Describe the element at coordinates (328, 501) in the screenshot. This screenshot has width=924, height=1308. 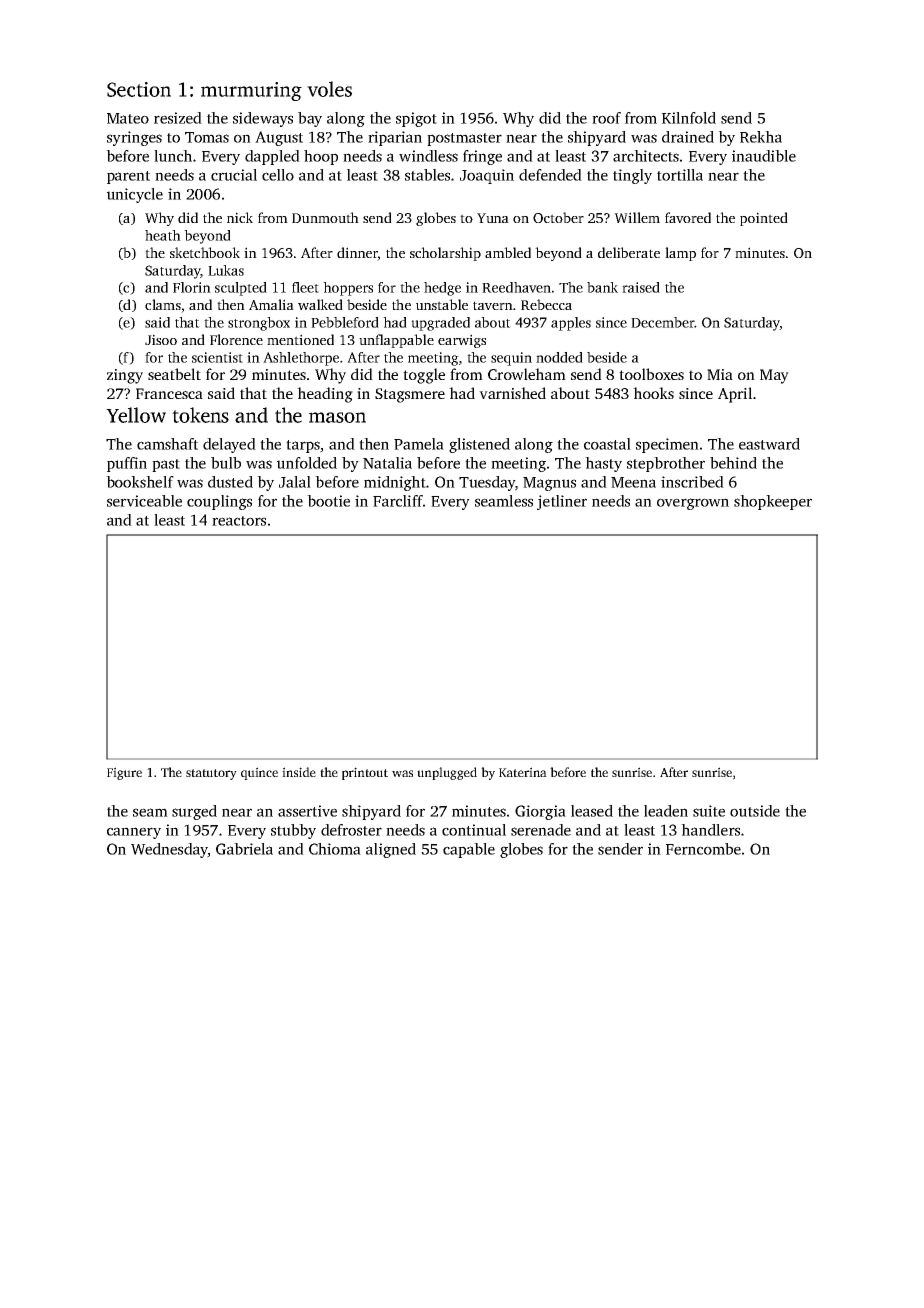
I see `bootie` at that location.
